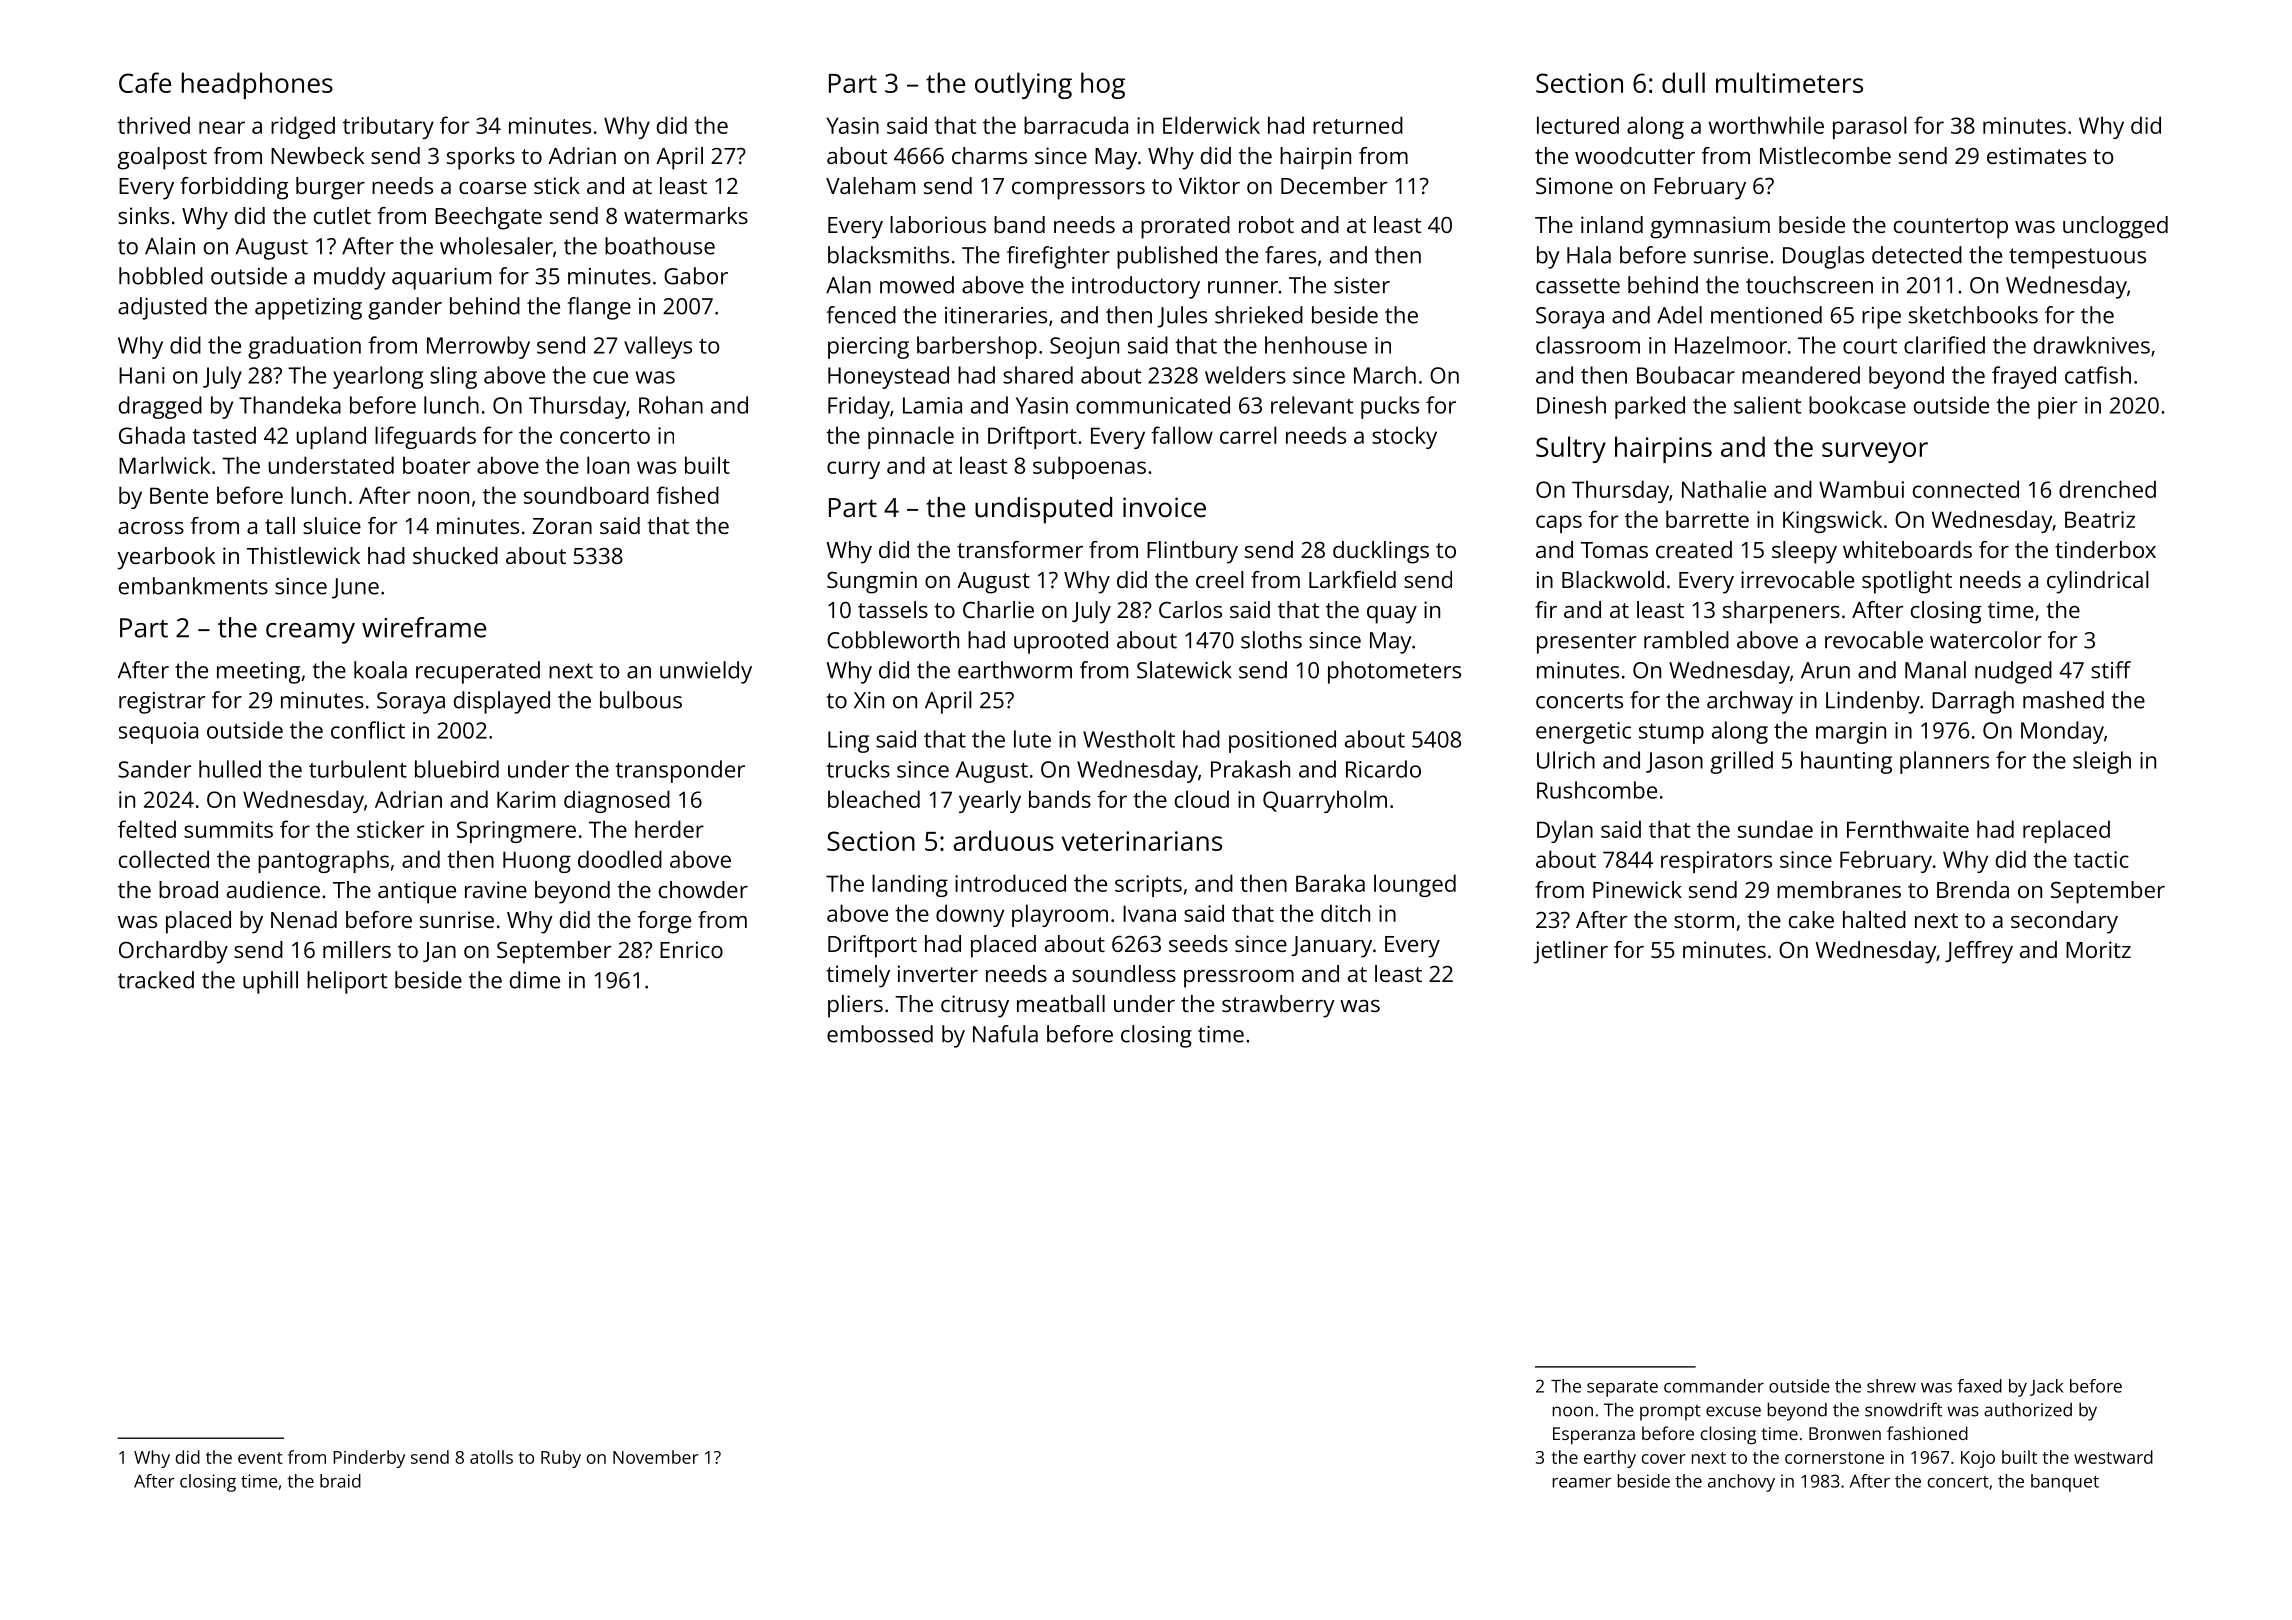 This page has height=1620, width=2292. What do you see at coordinates (1394, 672) in the page?
I see `photometers` at bounding box center [1394, 672].
